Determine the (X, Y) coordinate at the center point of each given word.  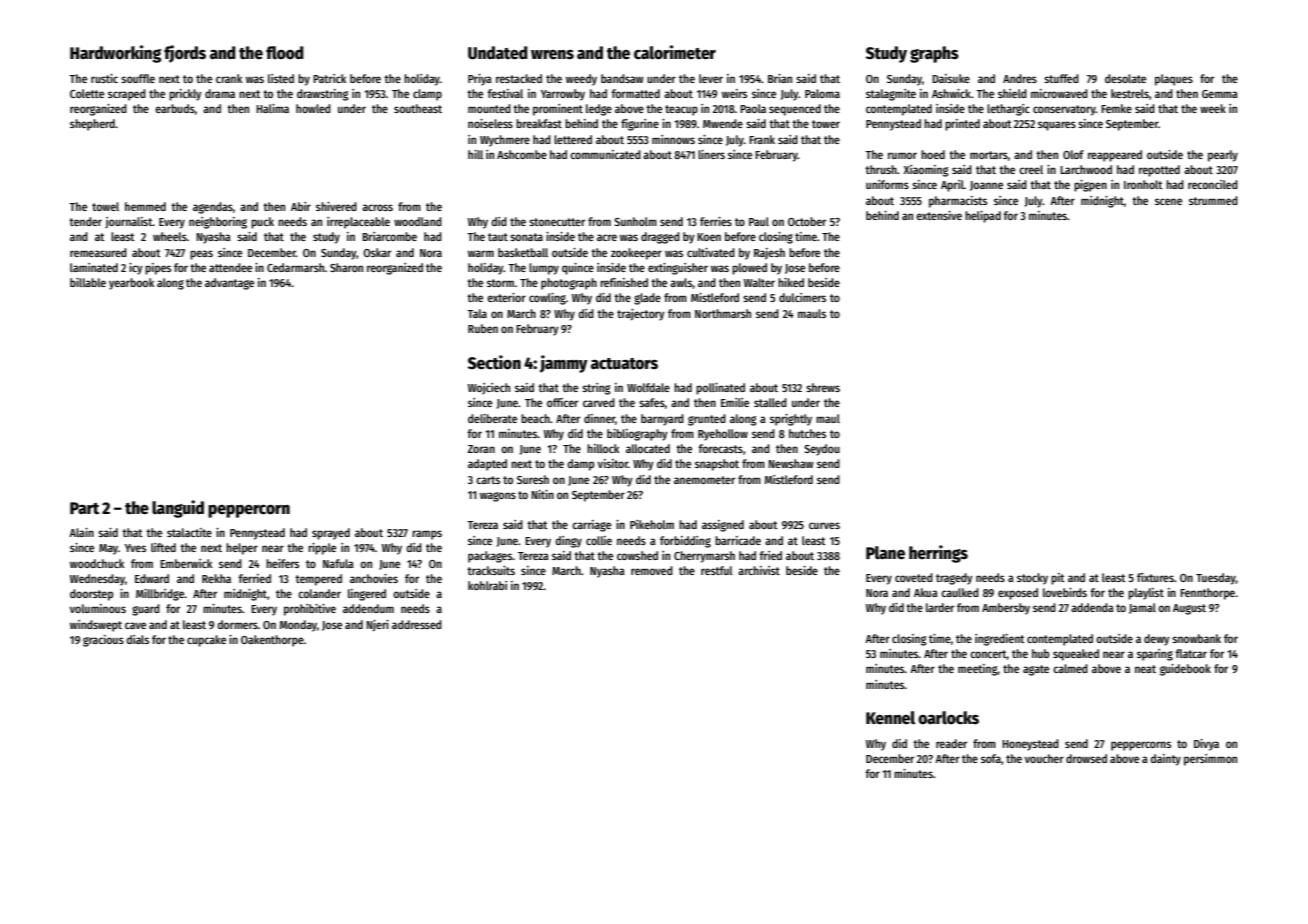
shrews (823, 387)
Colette (87, 93)
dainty (1165, 760)
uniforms (887, 184)
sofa (991, 758)
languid (178, 509)
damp (580, 465)
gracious (103, 641)
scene (1168, 201)
